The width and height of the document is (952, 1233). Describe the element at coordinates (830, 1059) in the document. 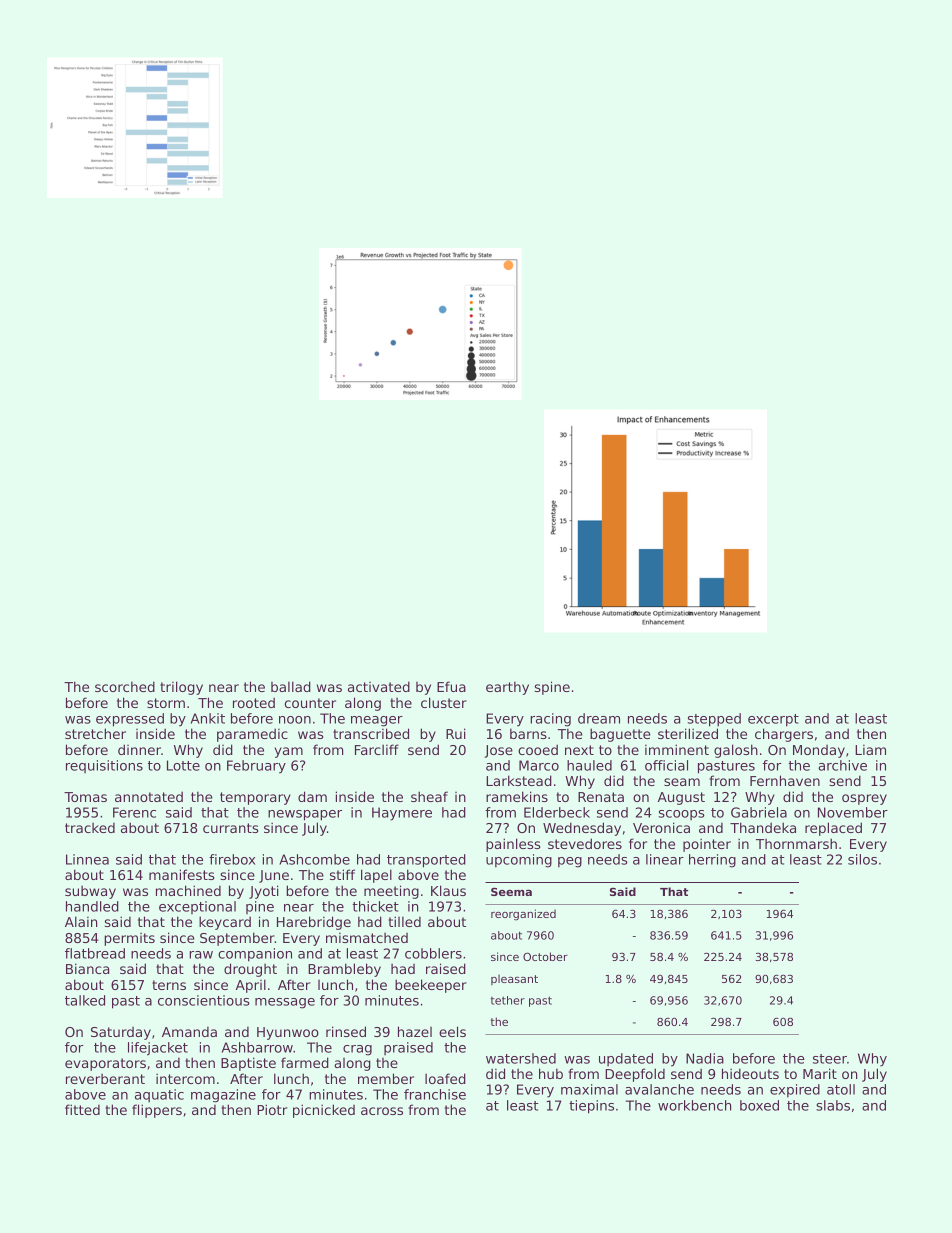

I see `steer` at that location.
